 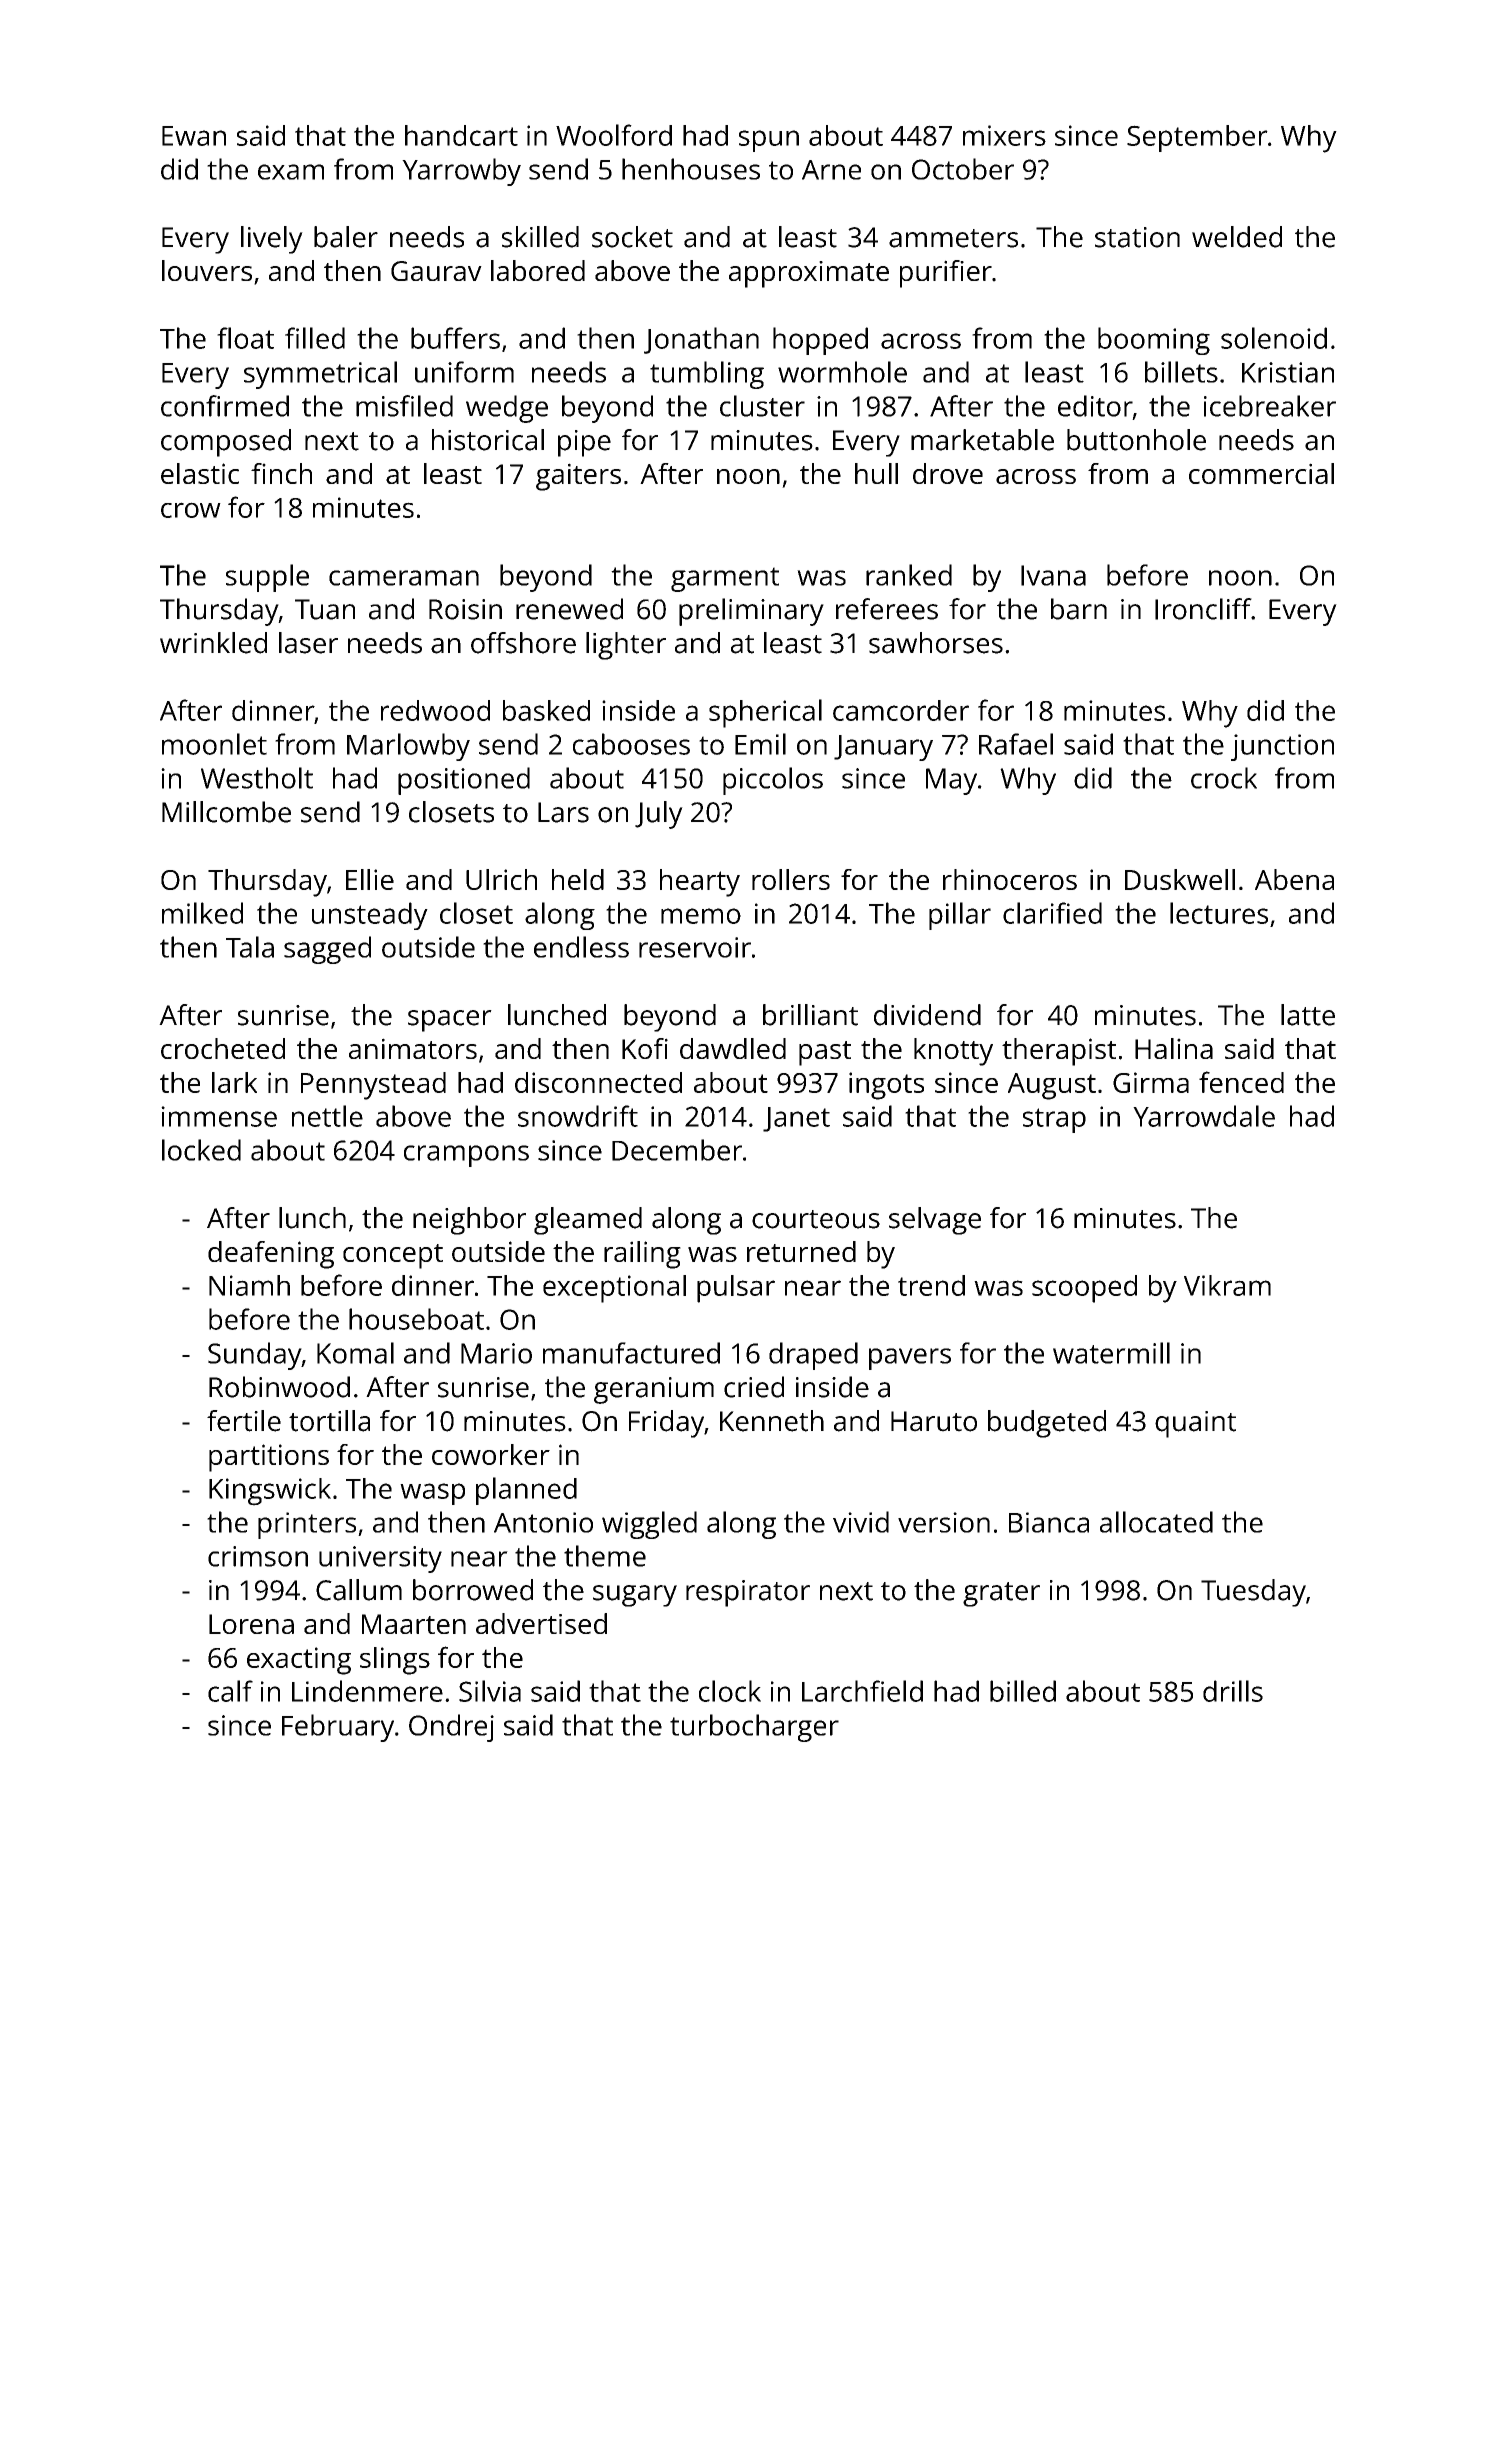 What do you see at coordinates (842, 372) in the image?
I see `wormhole` at bounding box center [842, 372].
